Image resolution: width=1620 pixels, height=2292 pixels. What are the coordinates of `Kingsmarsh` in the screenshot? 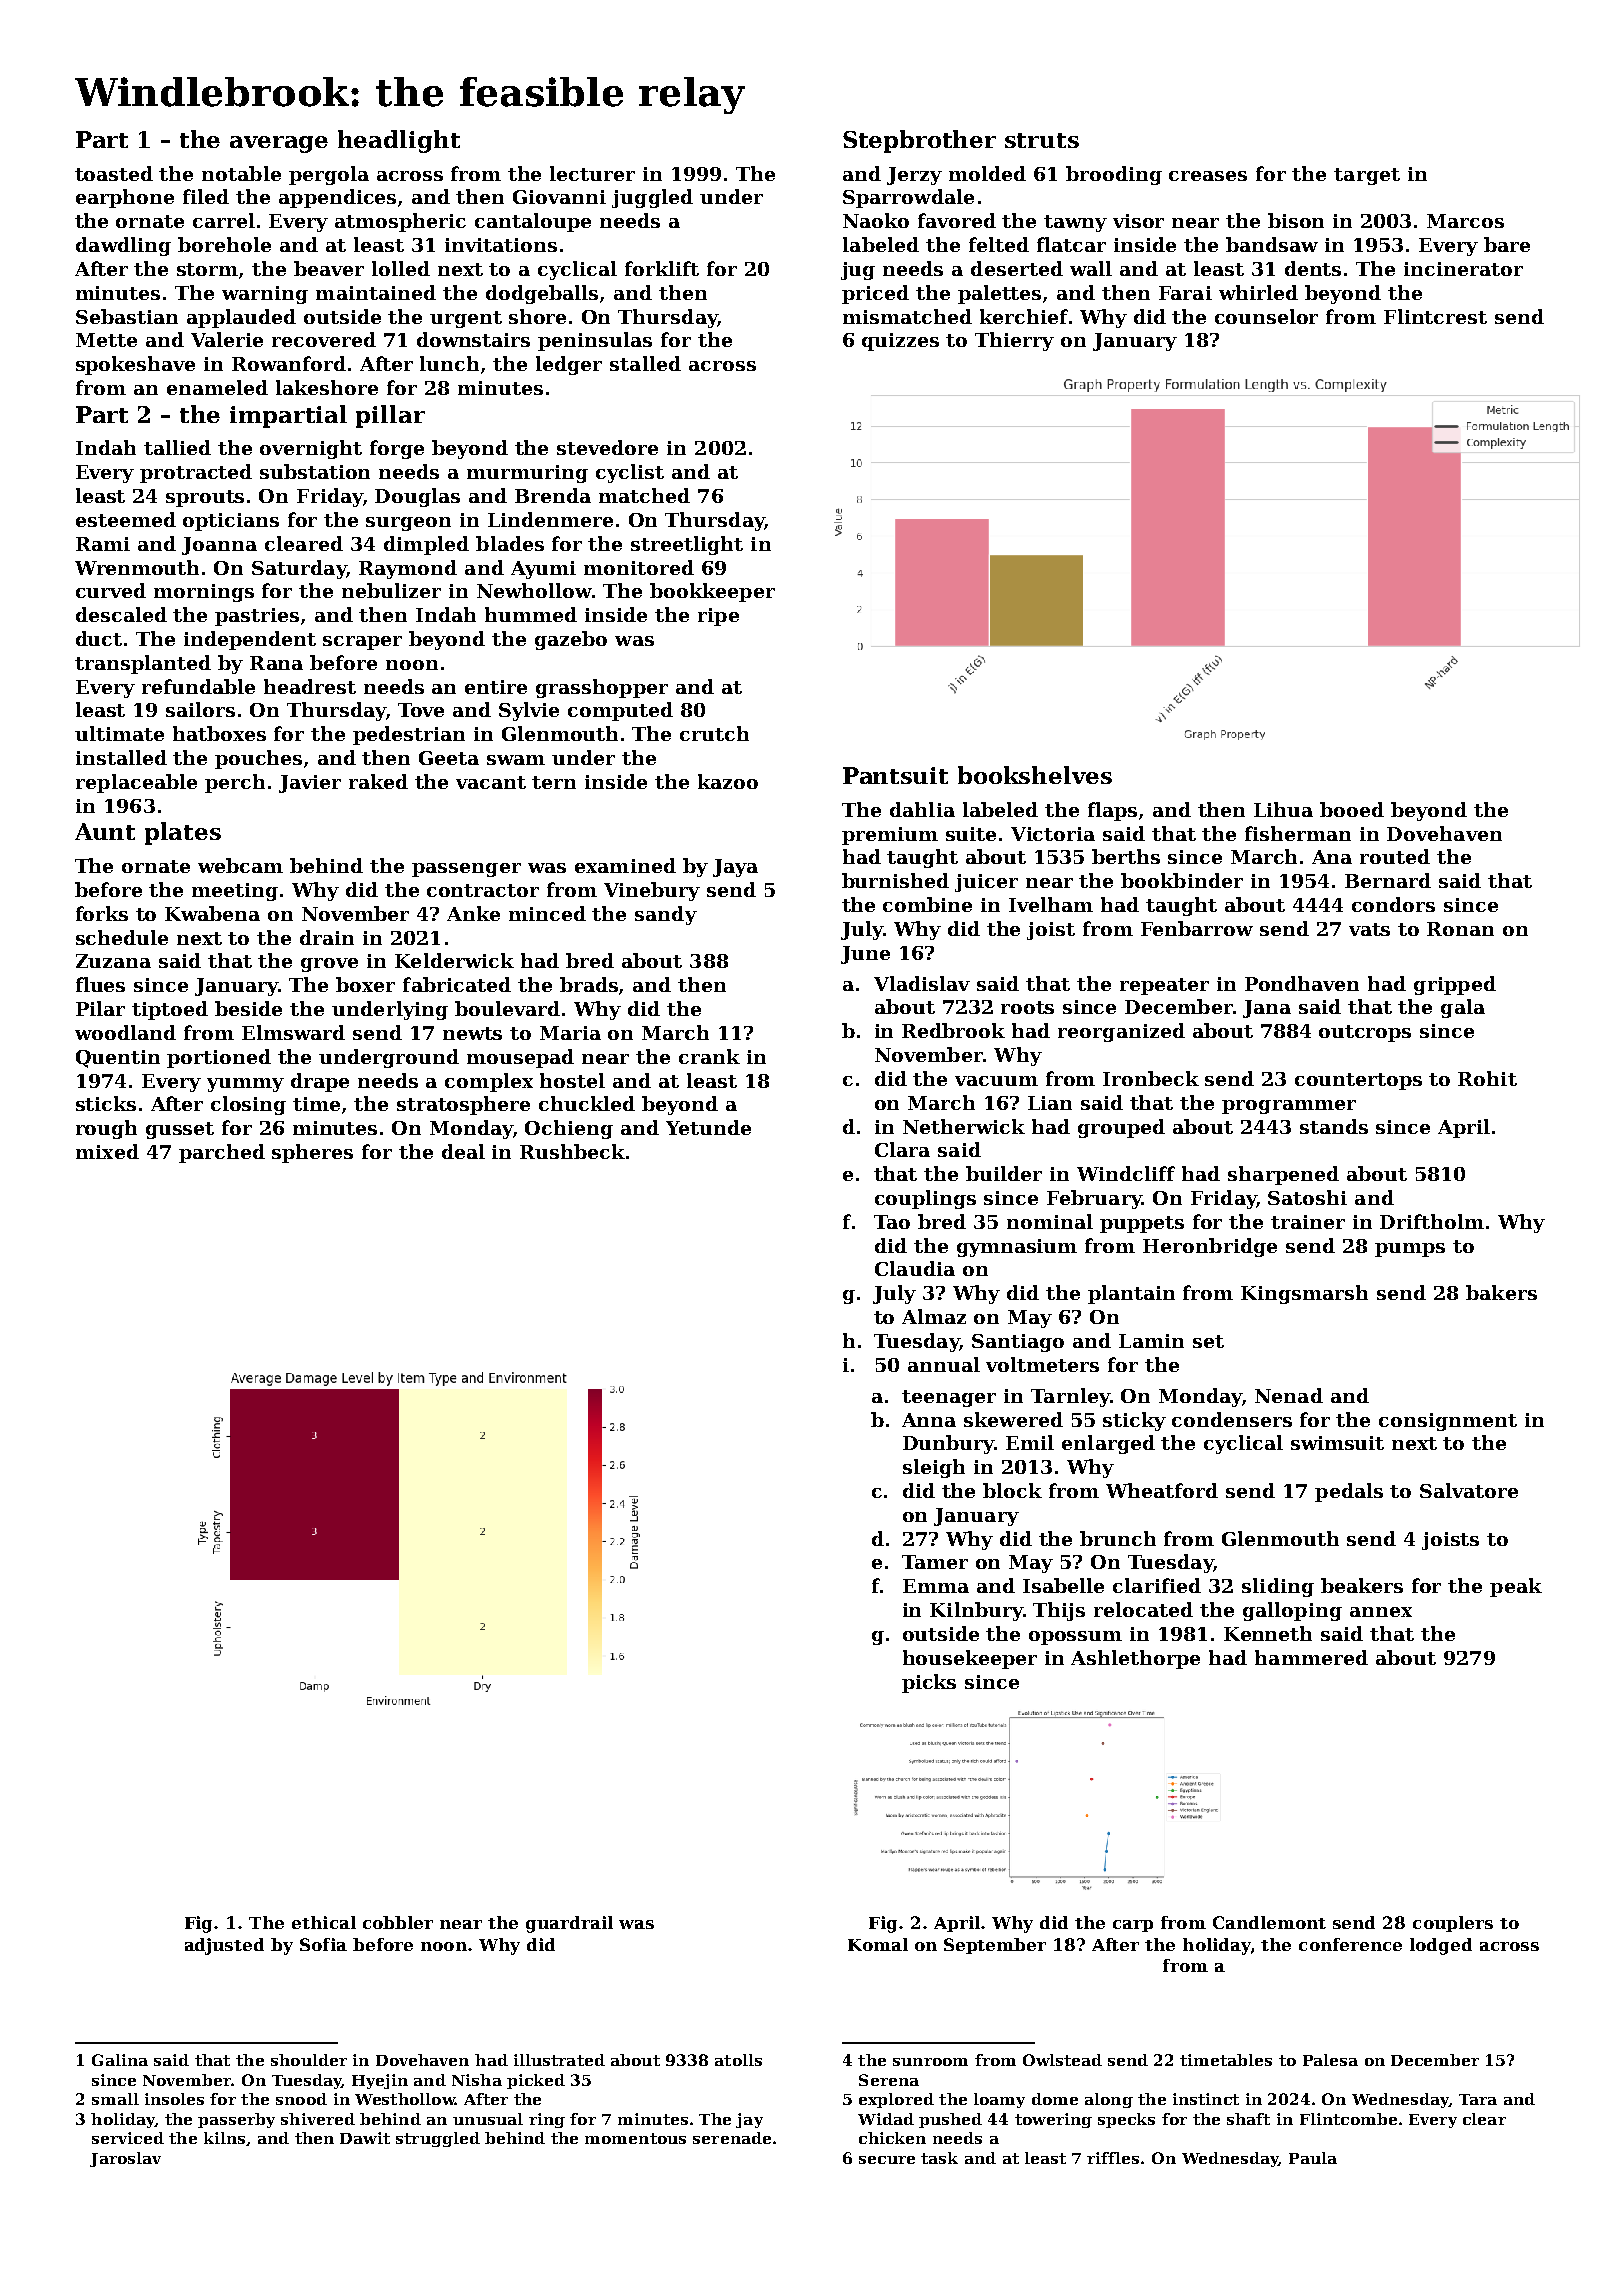 It's located at (1304, 1294).
